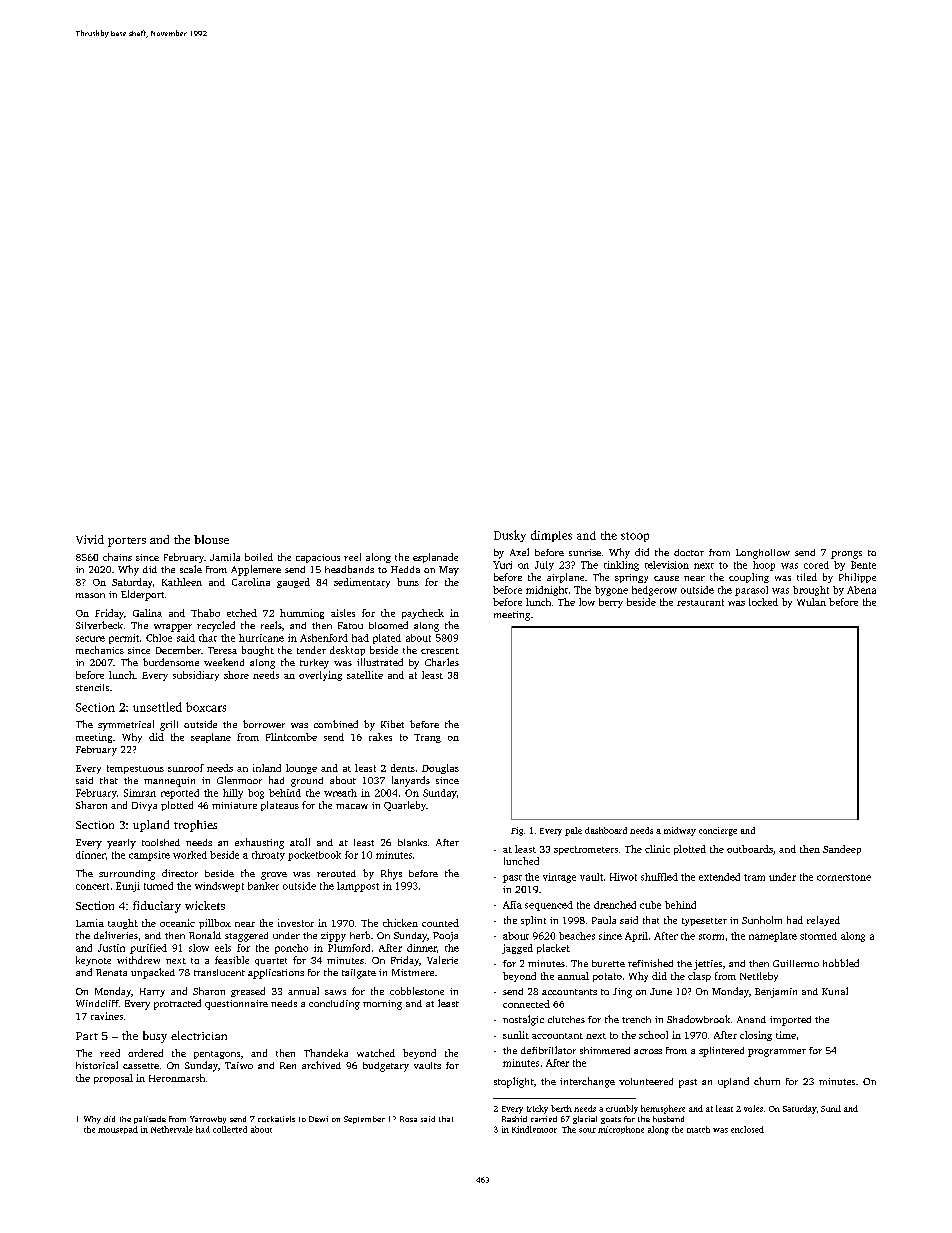 This image has height=1233, width=952. What do you see at coordinates (155, 1037) in the image?
I see `busy` at bounding box center [155, 1037].
